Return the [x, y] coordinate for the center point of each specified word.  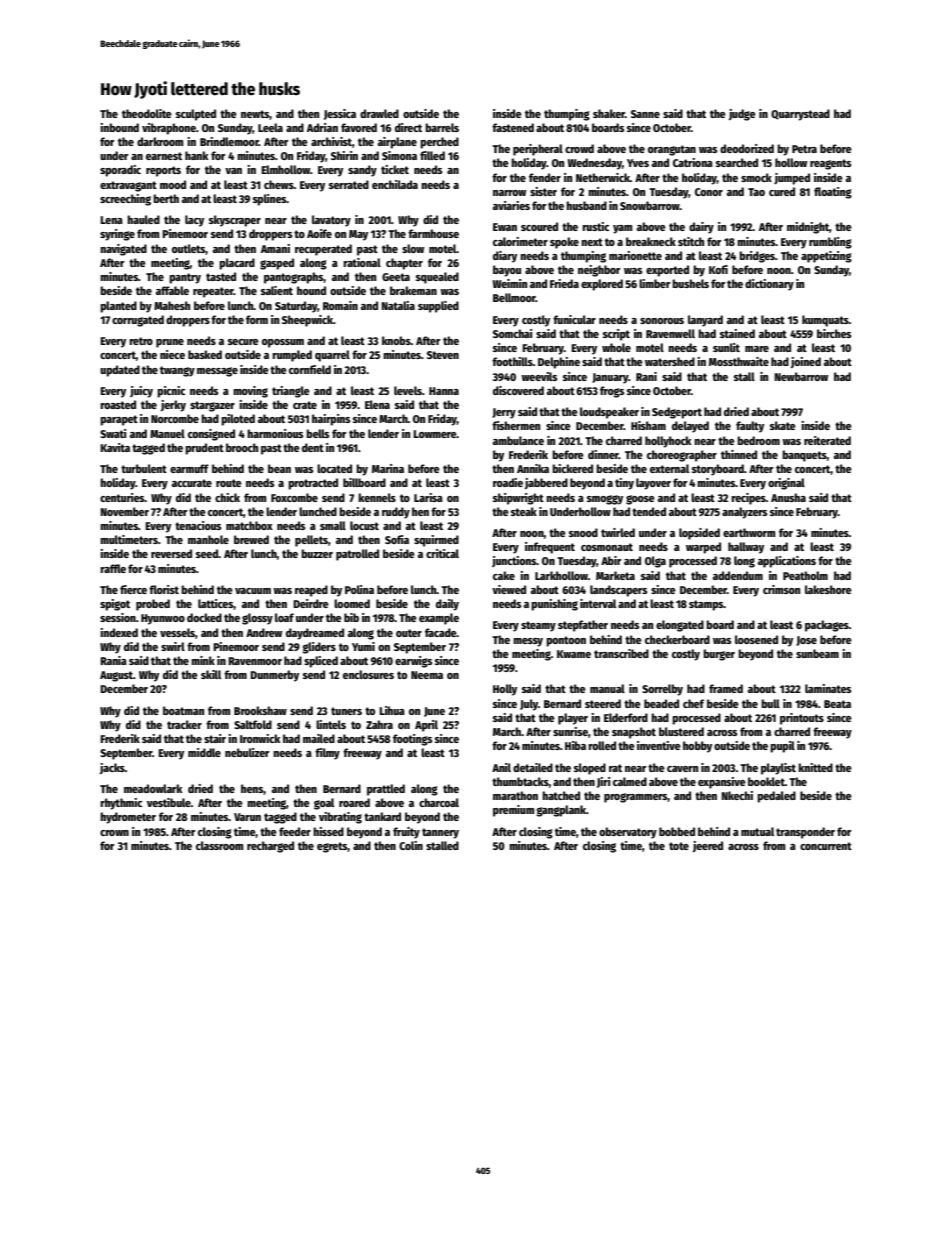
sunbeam [817, 653]
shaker [609, 113]
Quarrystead [800, 115]
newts [255, 114]
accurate [192, 483]
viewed [509, 589]
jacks [112, 769]
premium [513, 811]
